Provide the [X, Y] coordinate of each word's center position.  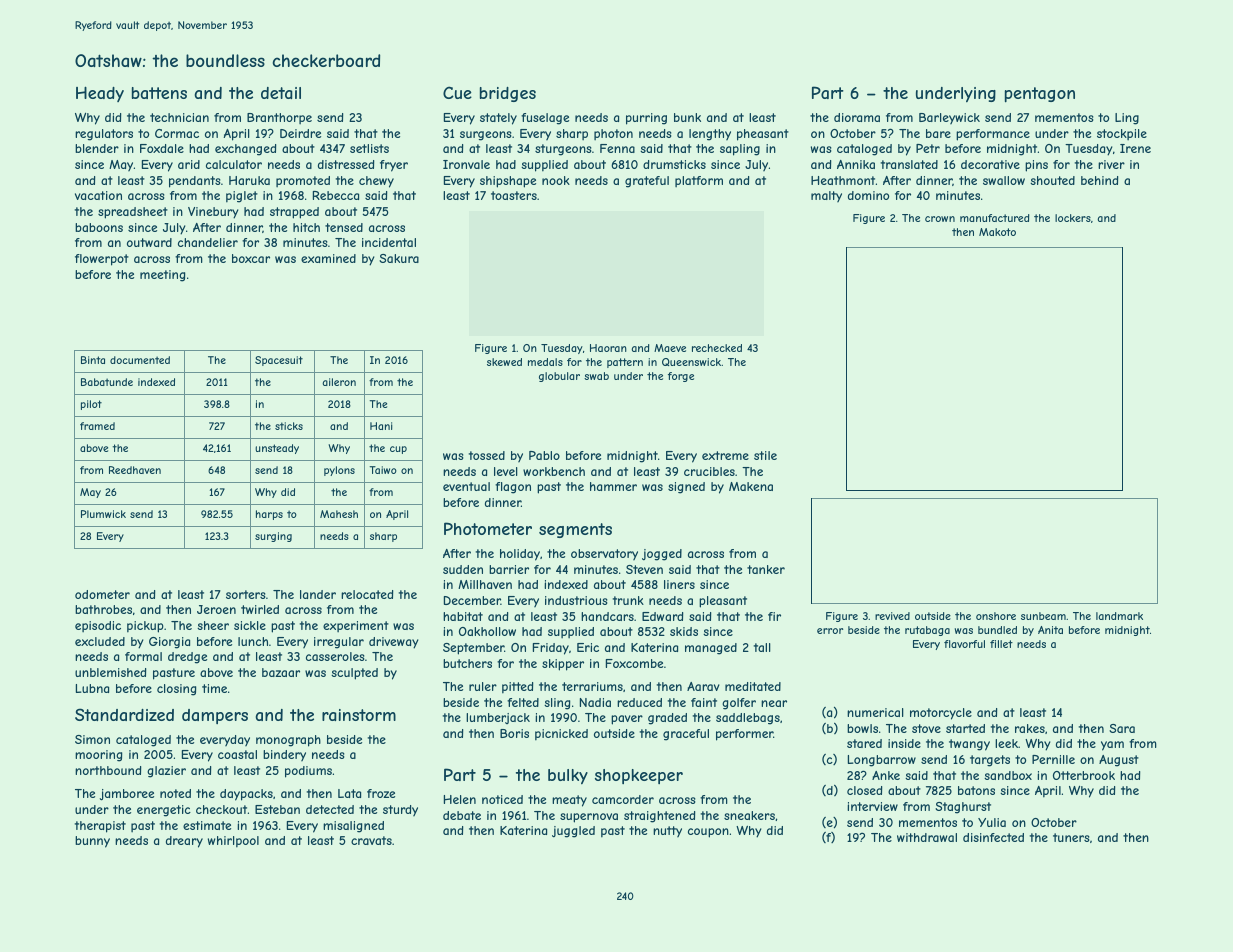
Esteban [277, 809]
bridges [508, 94]
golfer [739, 704]
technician [179, 117]
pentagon [1040, 95]
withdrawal [927, 837]
